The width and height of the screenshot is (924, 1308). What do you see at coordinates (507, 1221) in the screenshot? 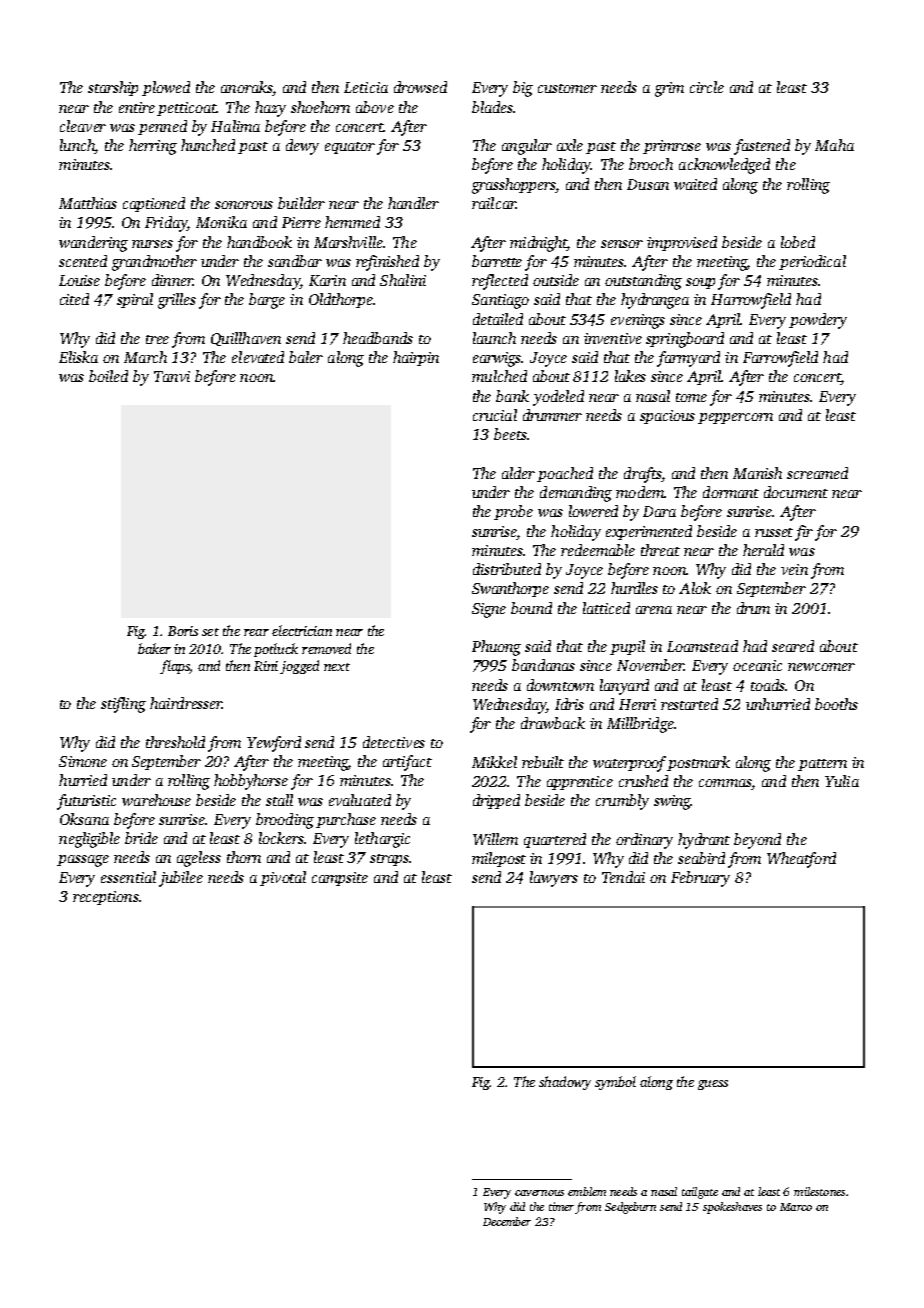
I see `December` at bounding box center [507, 1221].
